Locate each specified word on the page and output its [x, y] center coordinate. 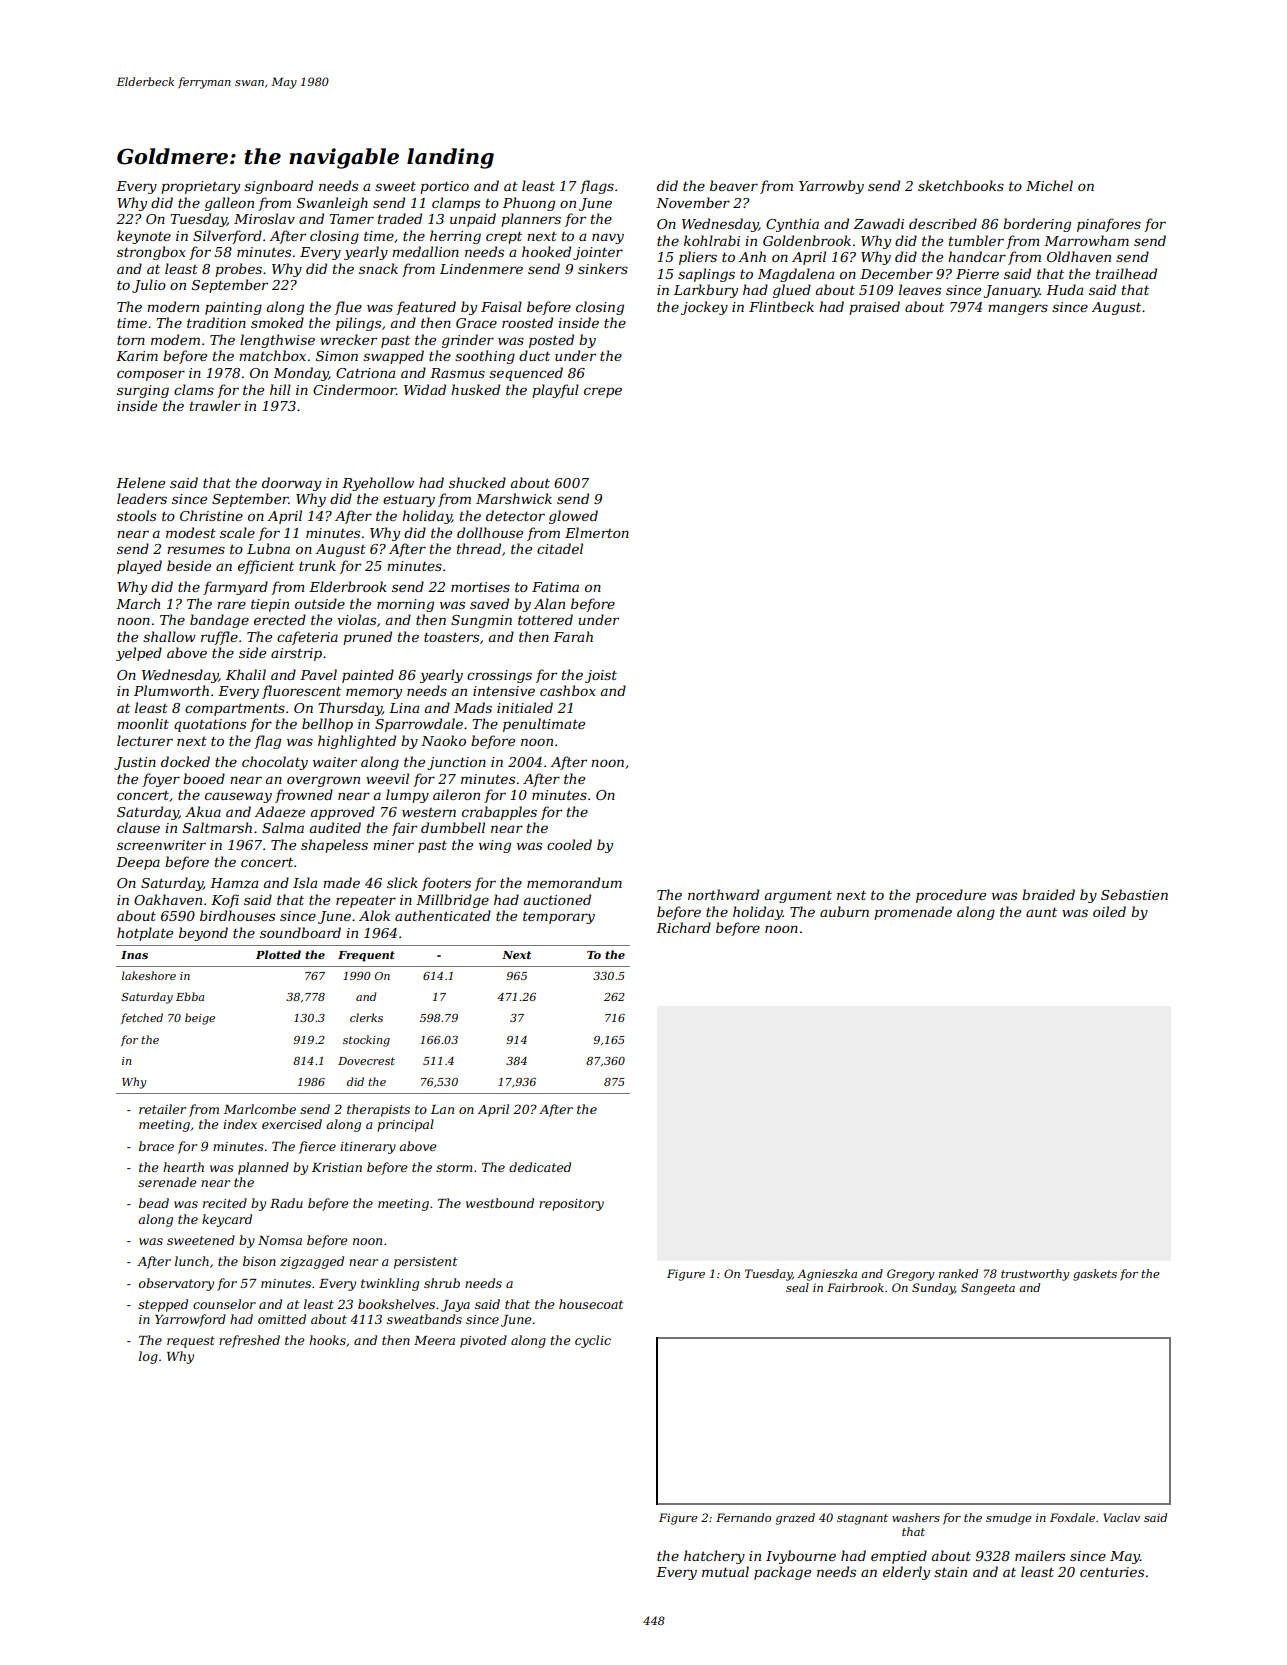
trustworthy [1035, 1275]
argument [798, 896]
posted [551, 341]
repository [571, 1205]
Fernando [743, 1517]
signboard [278, 187]
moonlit [143, 723]
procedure [951, 896]
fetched [142, 1018]
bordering [1037, 225]
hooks [327, 1340]
